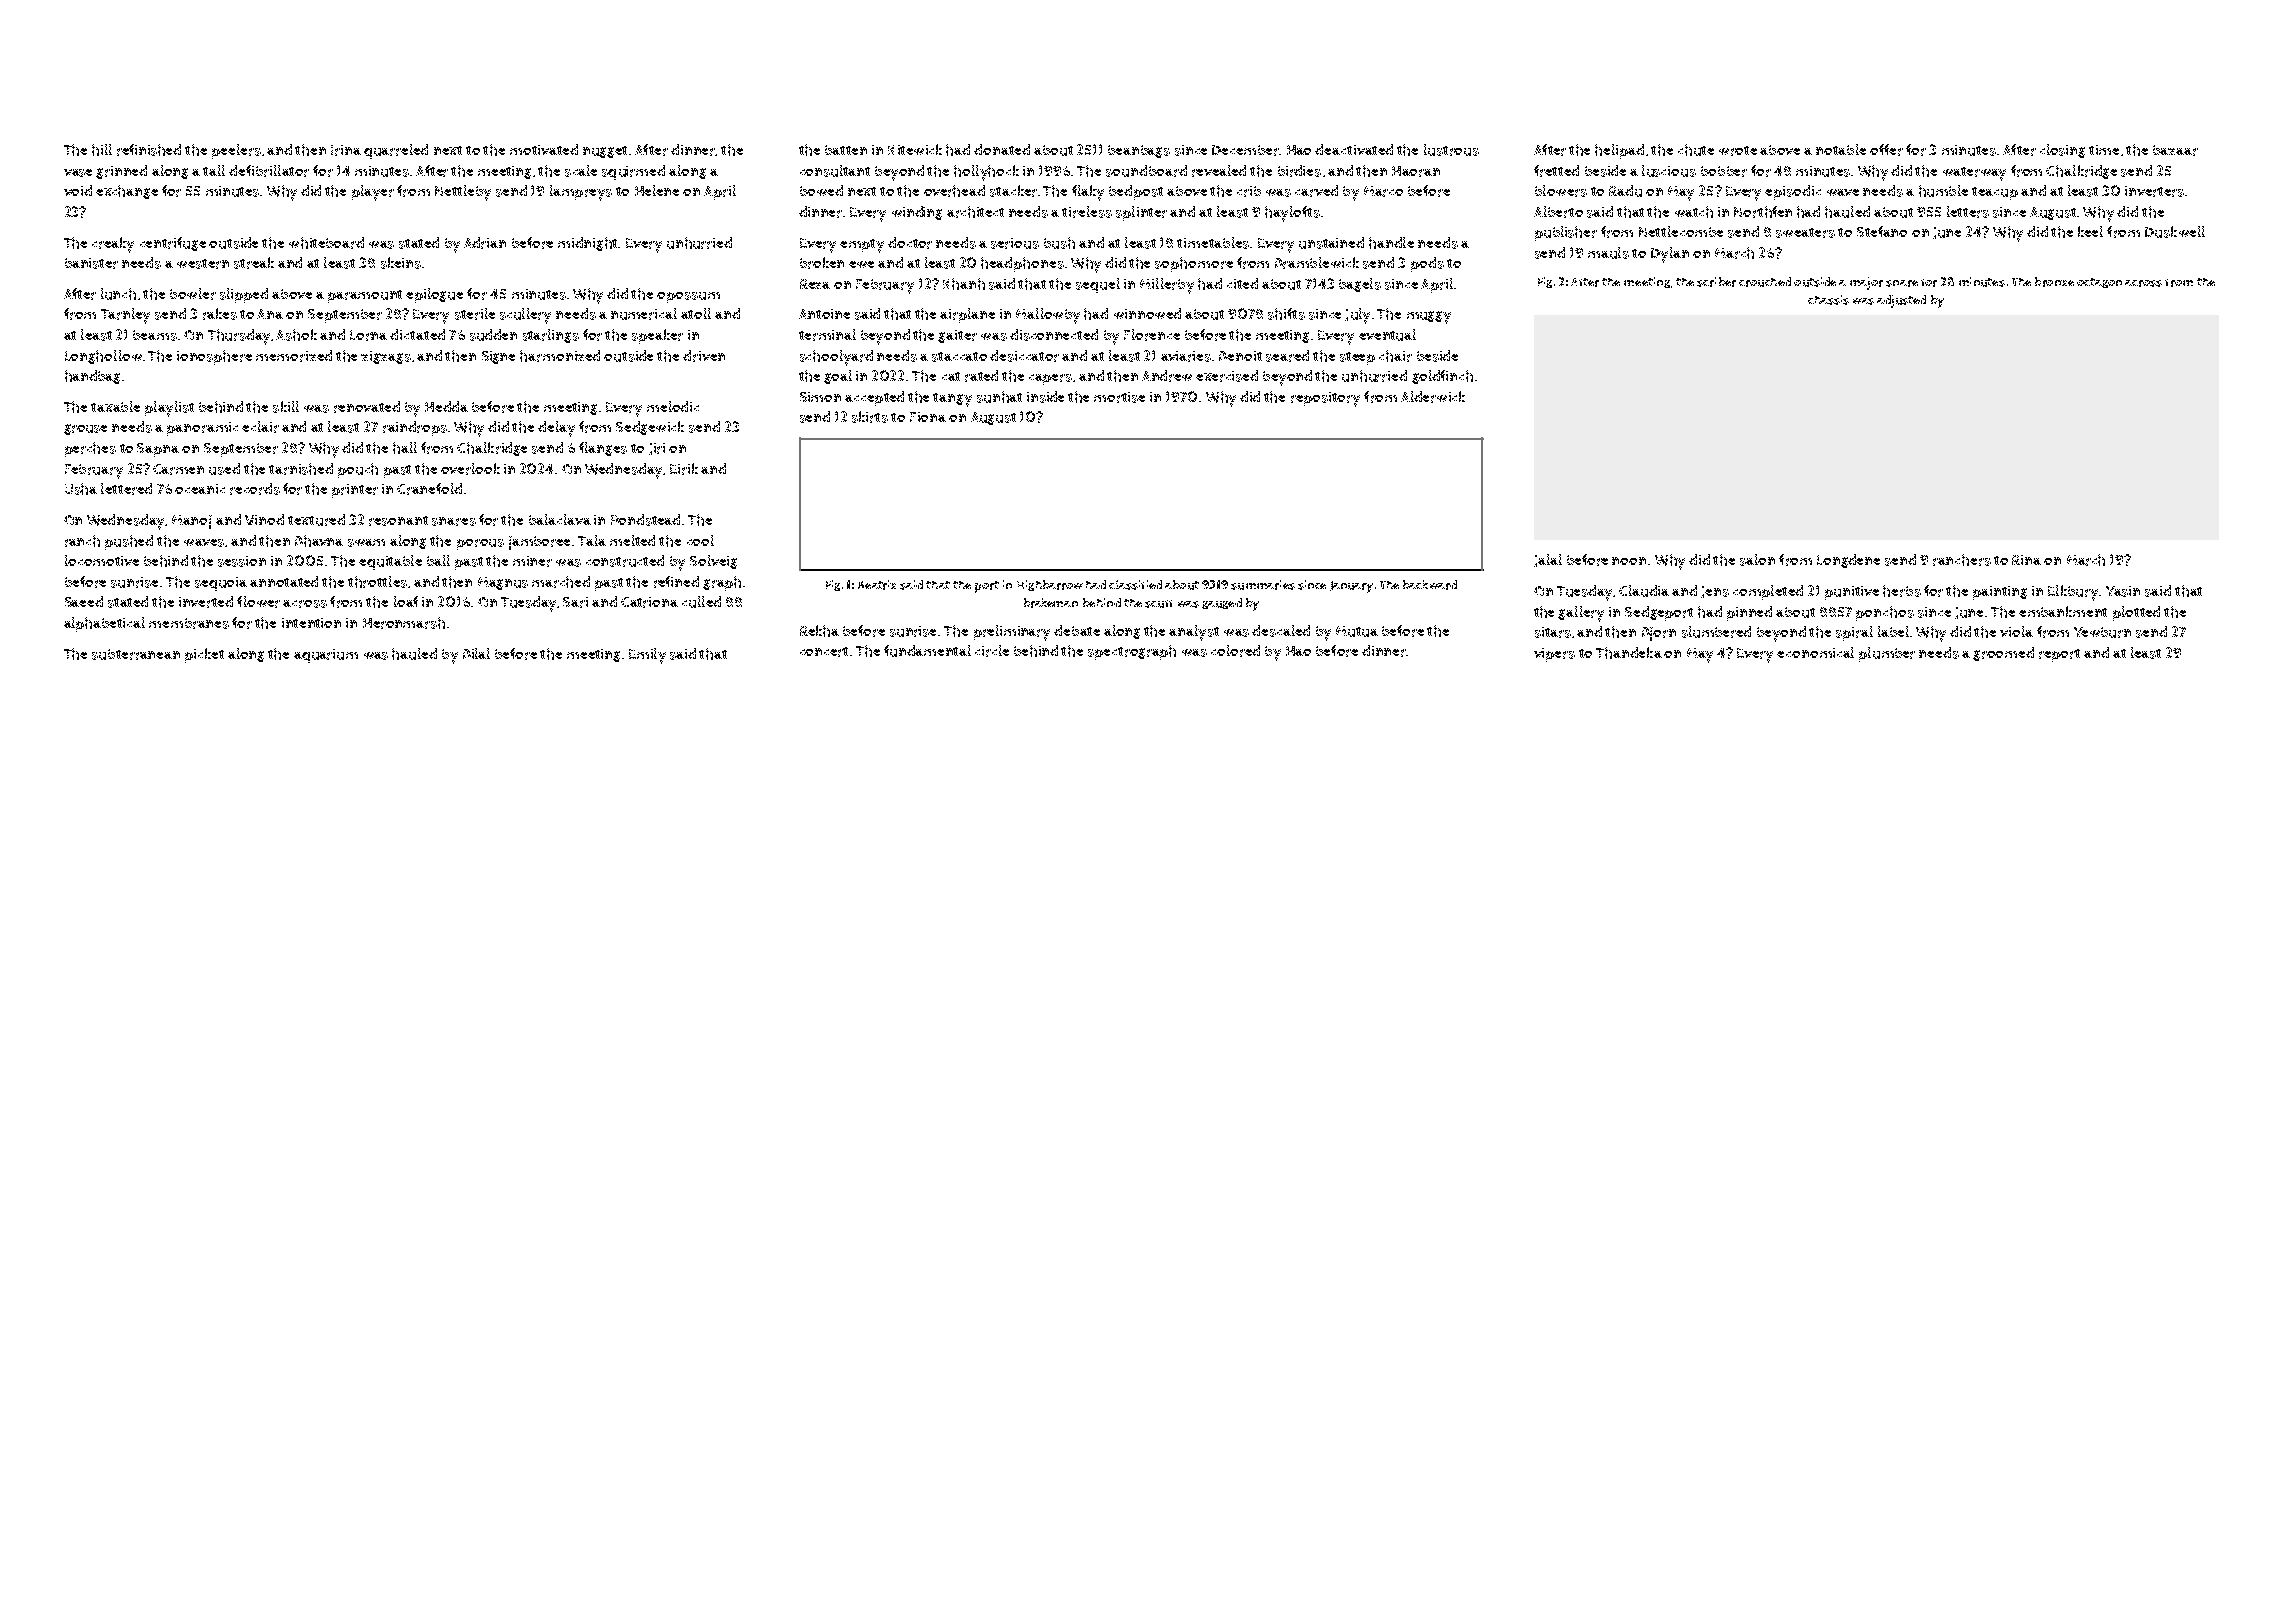 The height and width of the screenshot is (1614, 2282). Describe the element at coordinates (1098, 285) in the screenshot. I see `sequel` at that location.
